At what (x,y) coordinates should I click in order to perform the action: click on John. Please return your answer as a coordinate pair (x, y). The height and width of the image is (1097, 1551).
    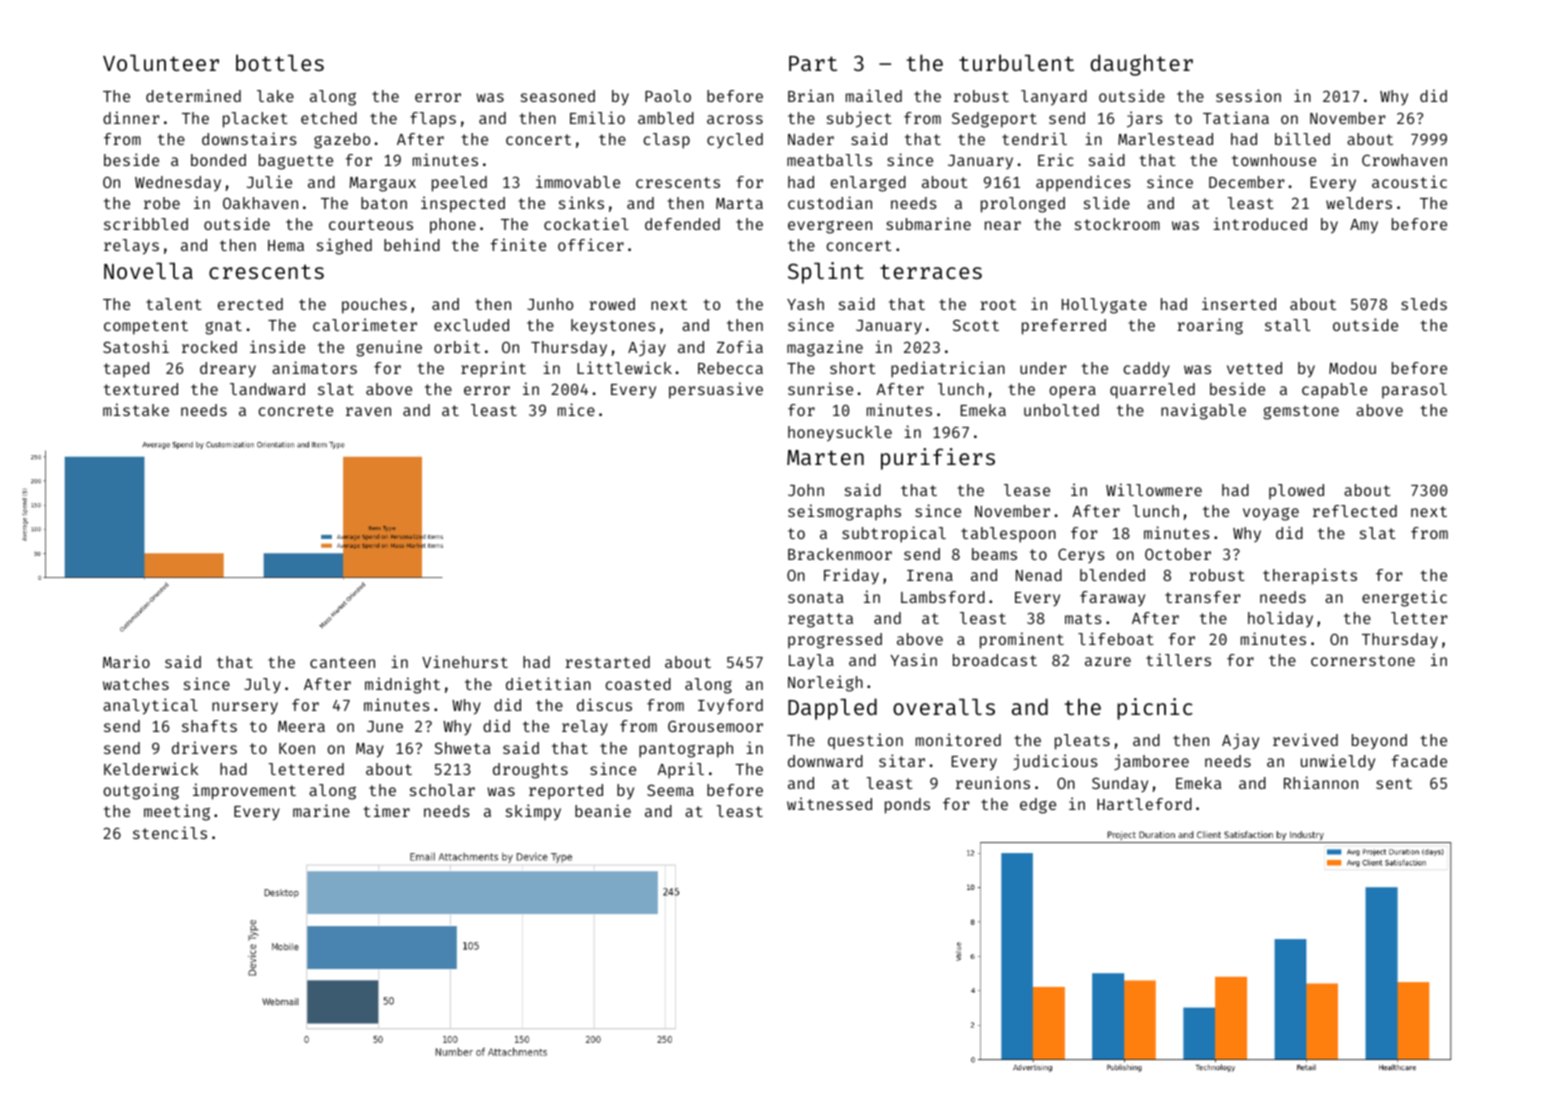
    Looking at the image, I should click on (806, 490).
